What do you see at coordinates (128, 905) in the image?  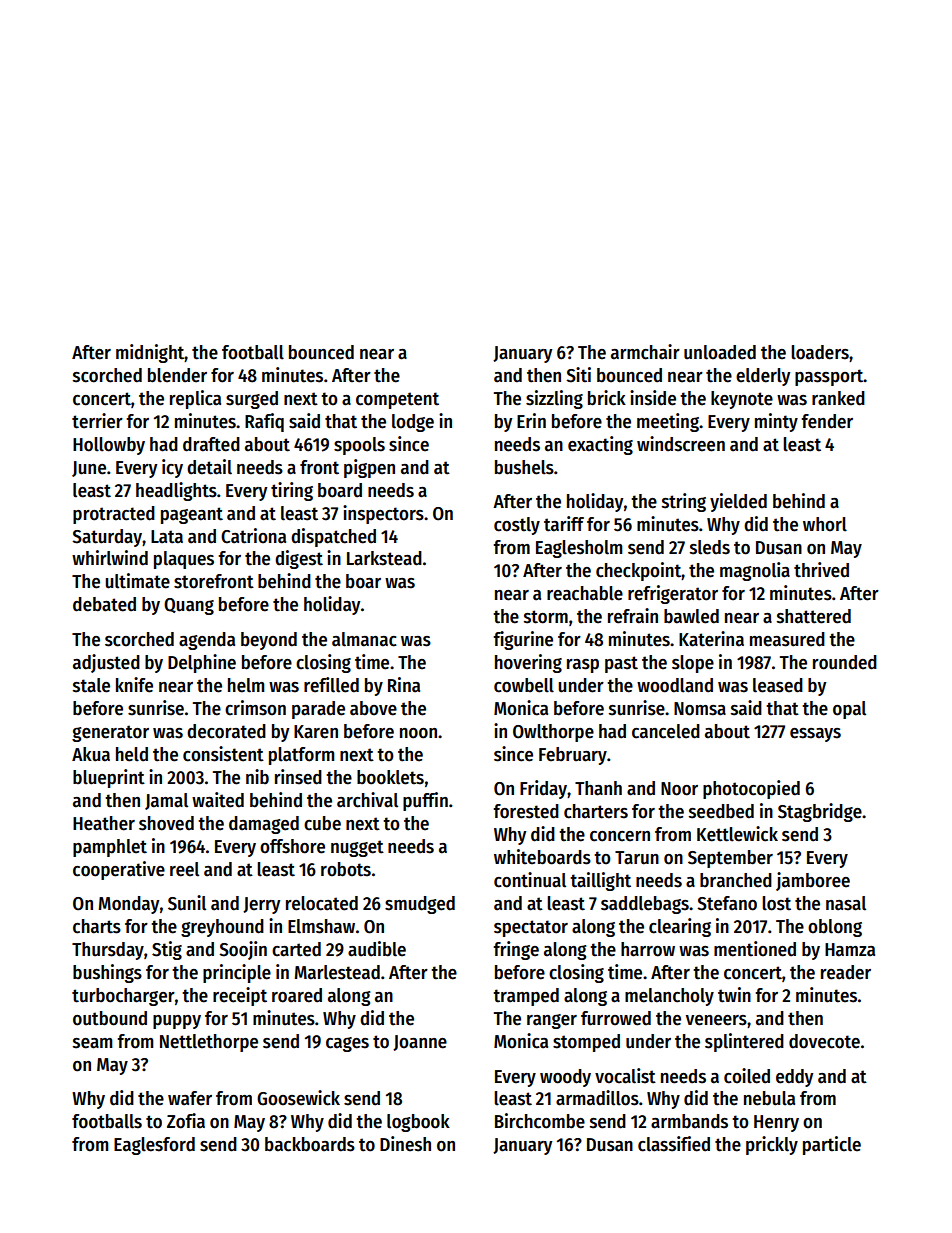 I see `Monday` at bounding box center [128, 905].
